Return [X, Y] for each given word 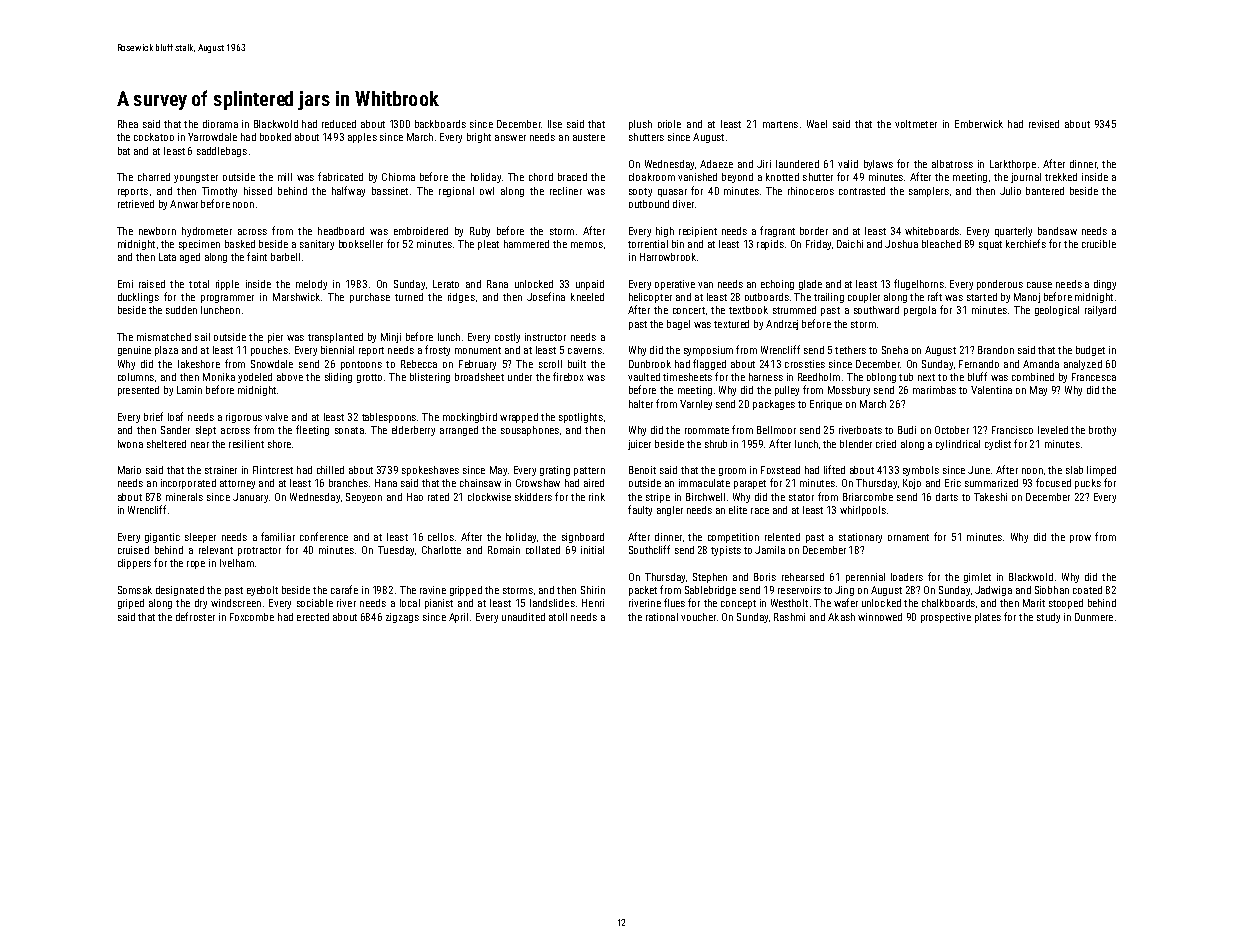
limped [1101, 471]
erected [313, 617]
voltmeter [916, 124]
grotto [369, 378]
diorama [220, 124]
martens [780, 124]
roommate [707, 430]
